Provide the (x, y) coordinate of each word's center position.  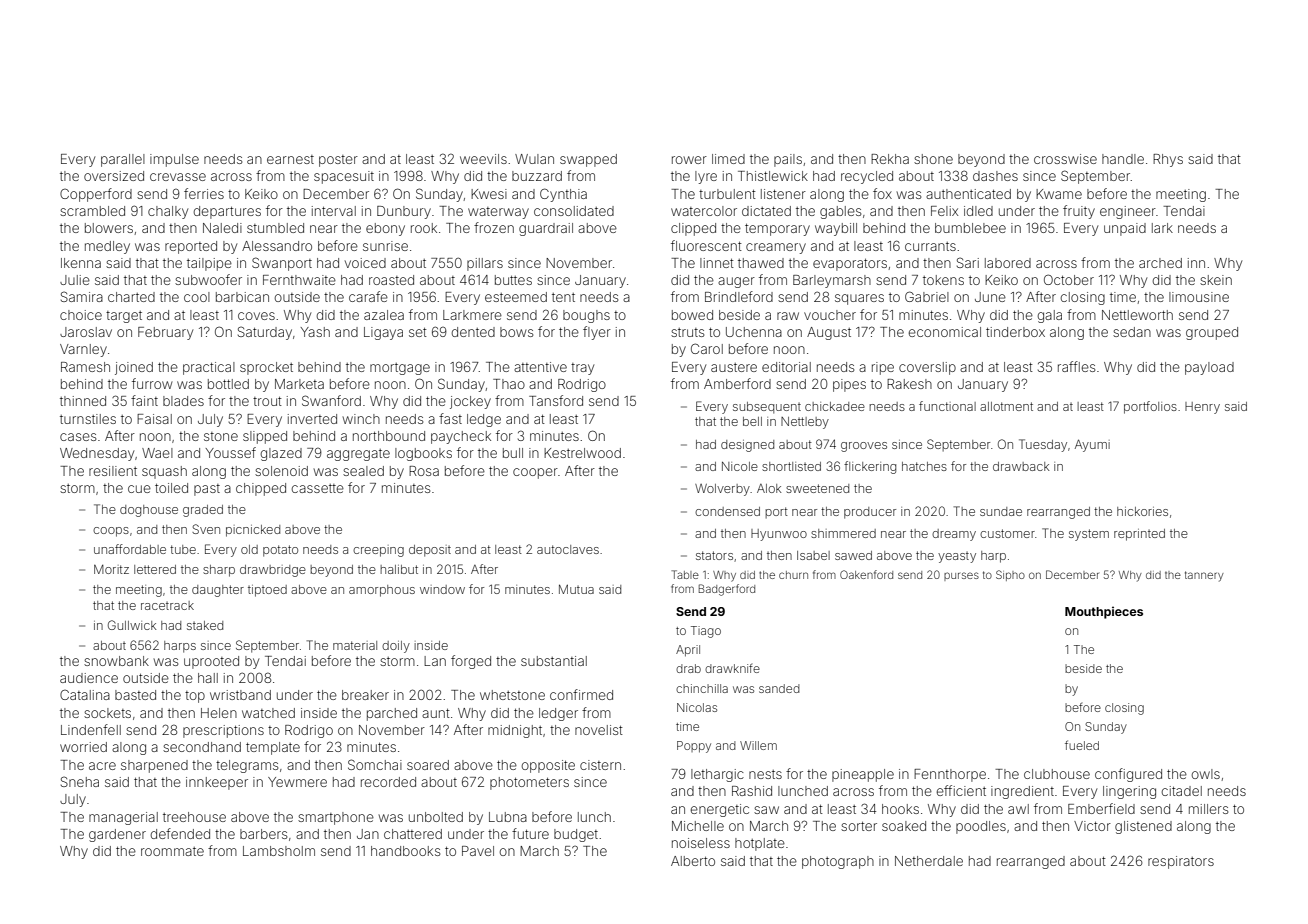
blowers (109, 228)
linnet (717, 263)
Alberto (693, 861)
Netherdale (929, 861)
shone (933, 159)
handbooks (405, 851)
